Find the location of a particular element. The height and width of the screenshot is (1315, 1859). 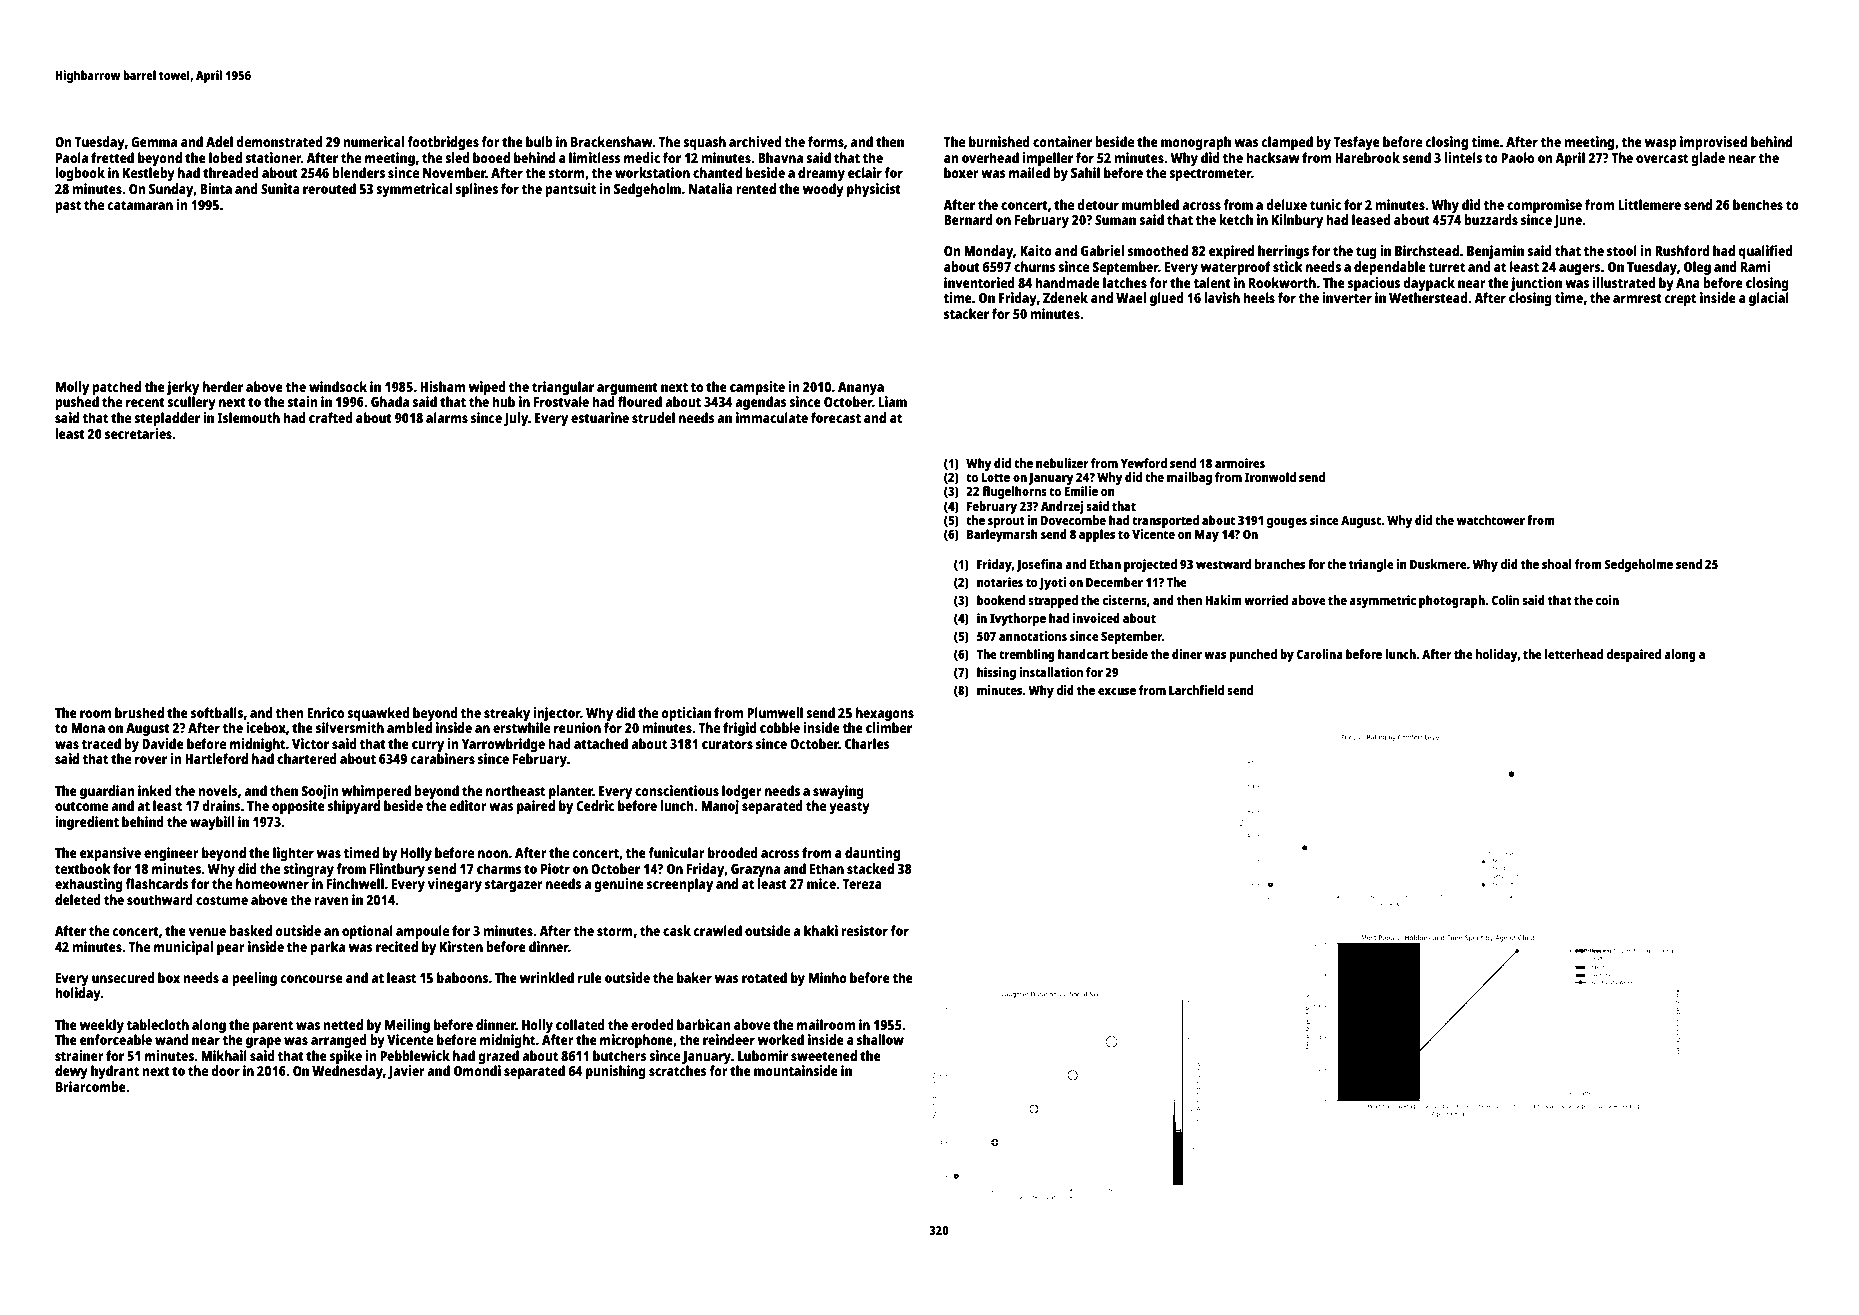

excuse is located at coordinates (1117, 691).
